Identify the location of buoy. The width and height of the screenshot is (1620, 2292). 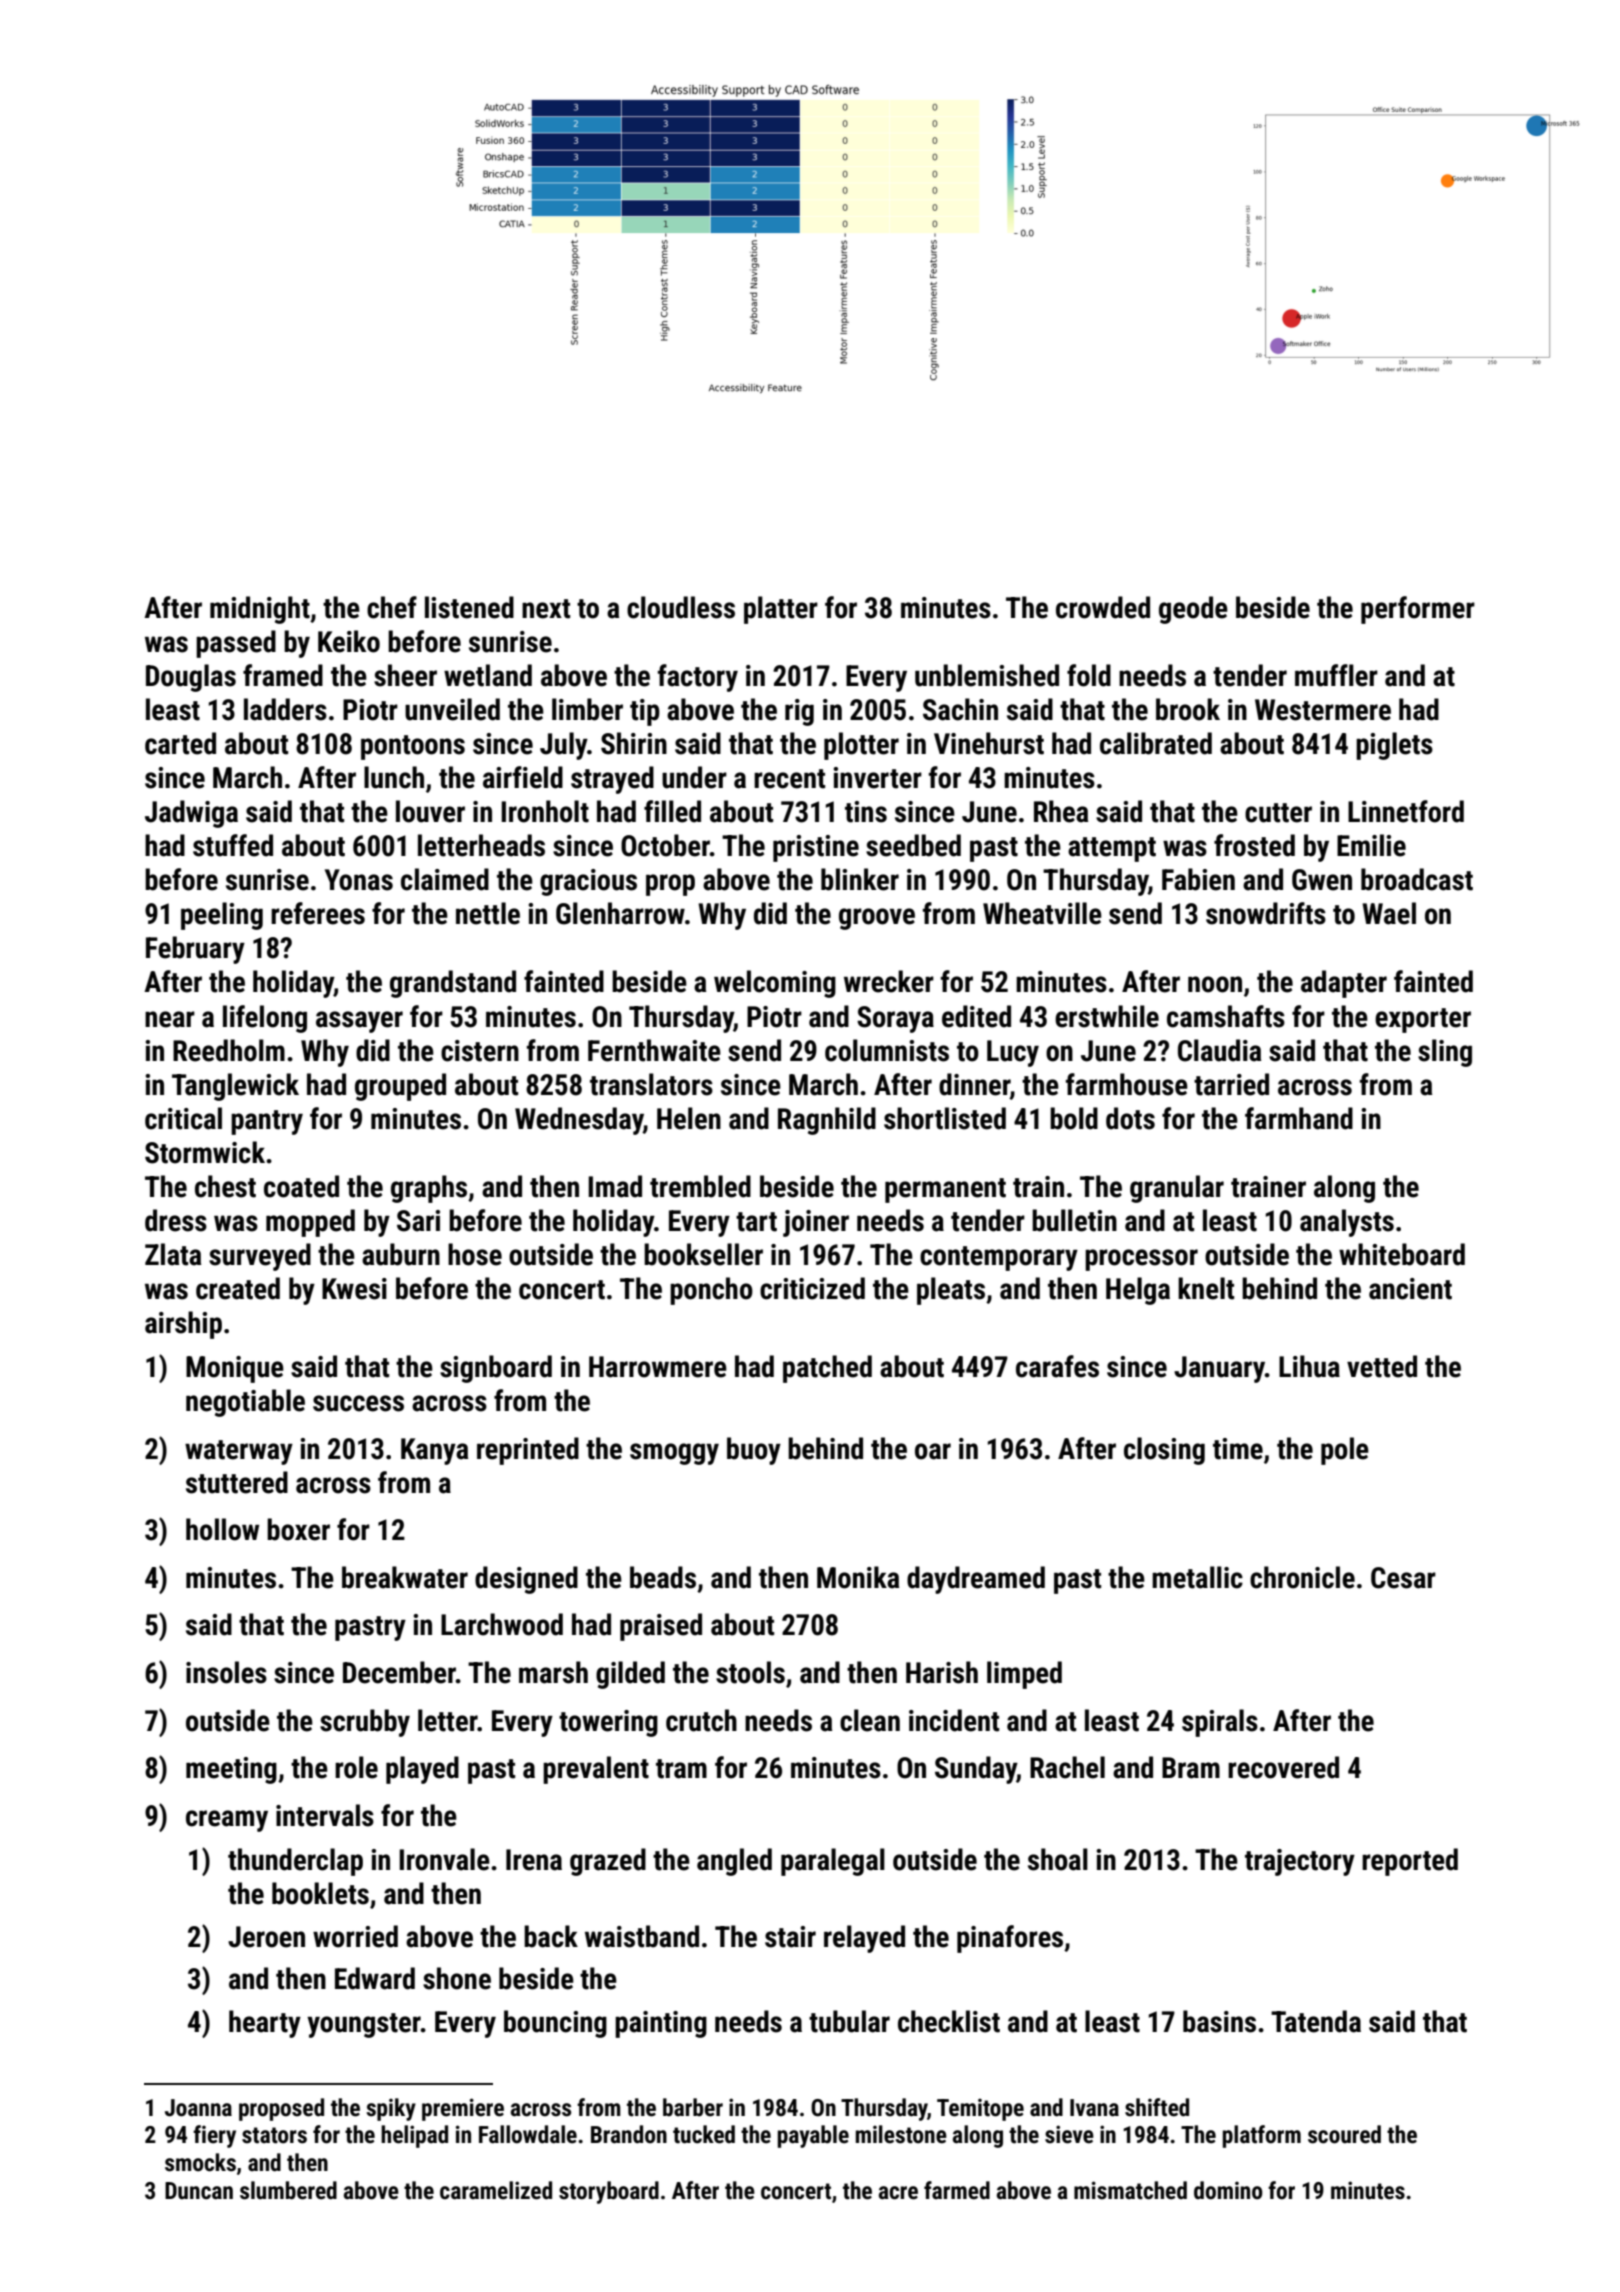
(754, 1451).
